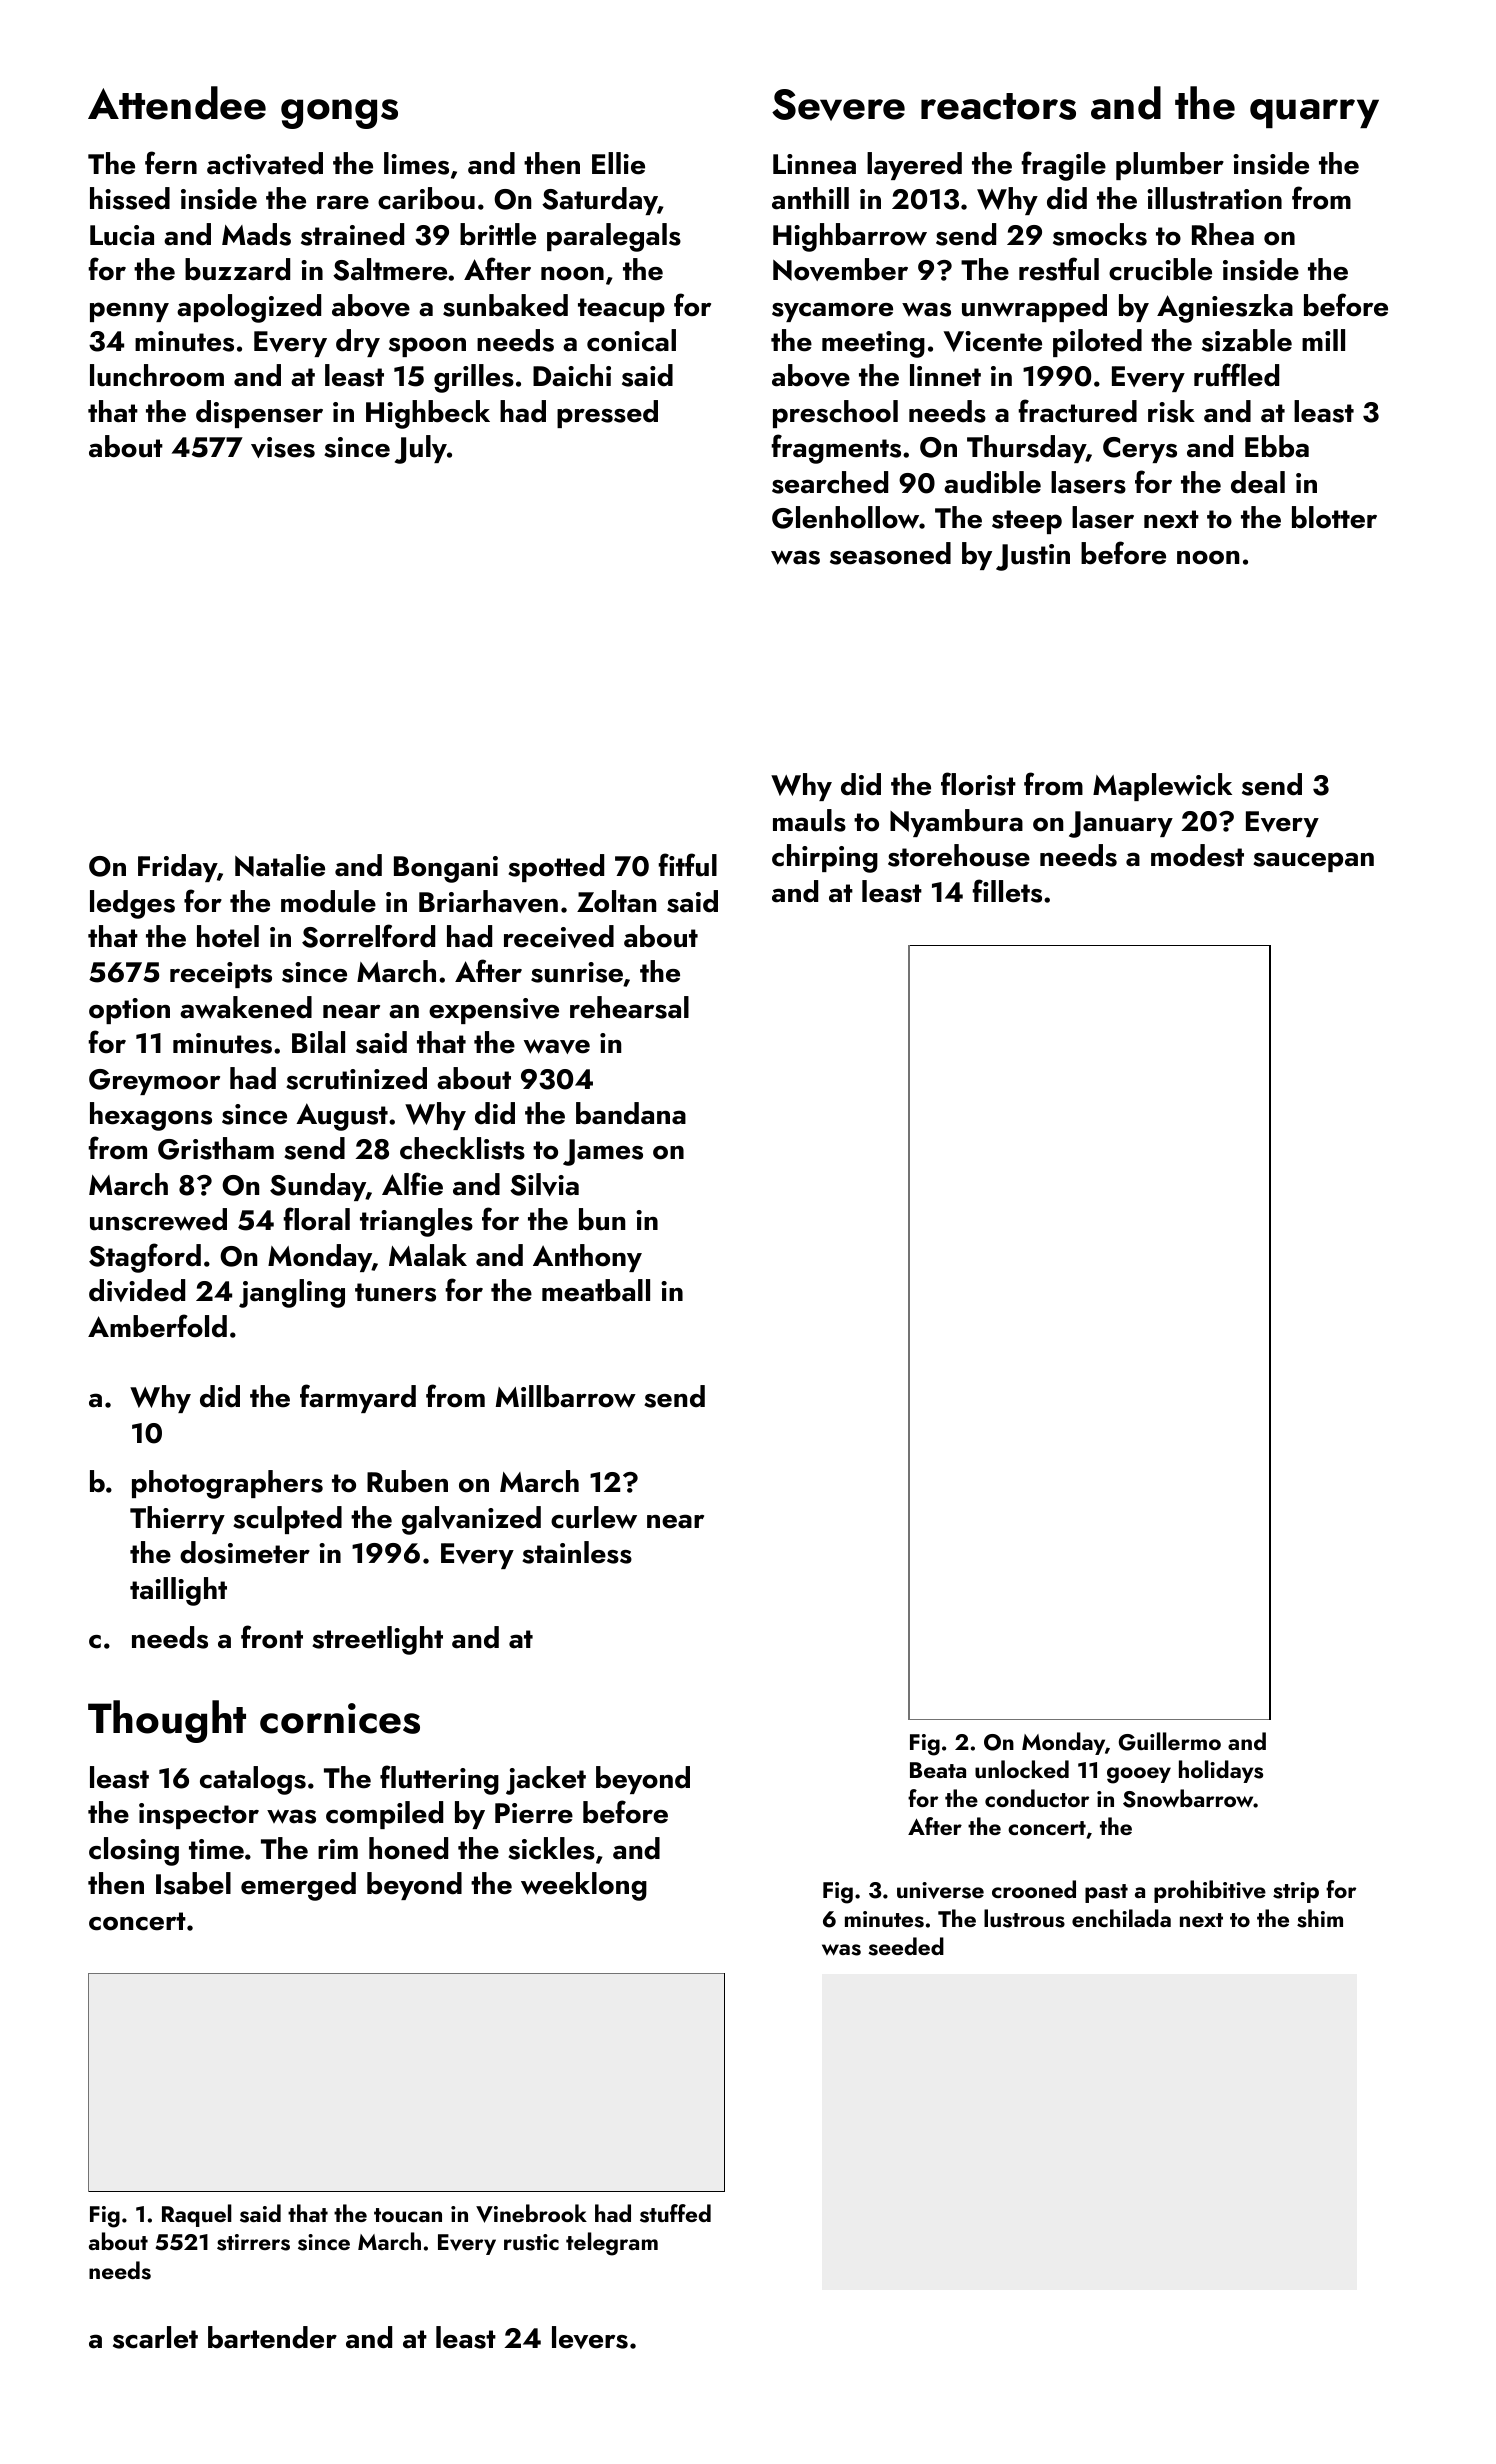 The height and width of the screenshot is (2464, 1496). What do you see at coordinates (1314, 113) in the screenshot?
I see `quarry` at bounding box center [1314, 113].
